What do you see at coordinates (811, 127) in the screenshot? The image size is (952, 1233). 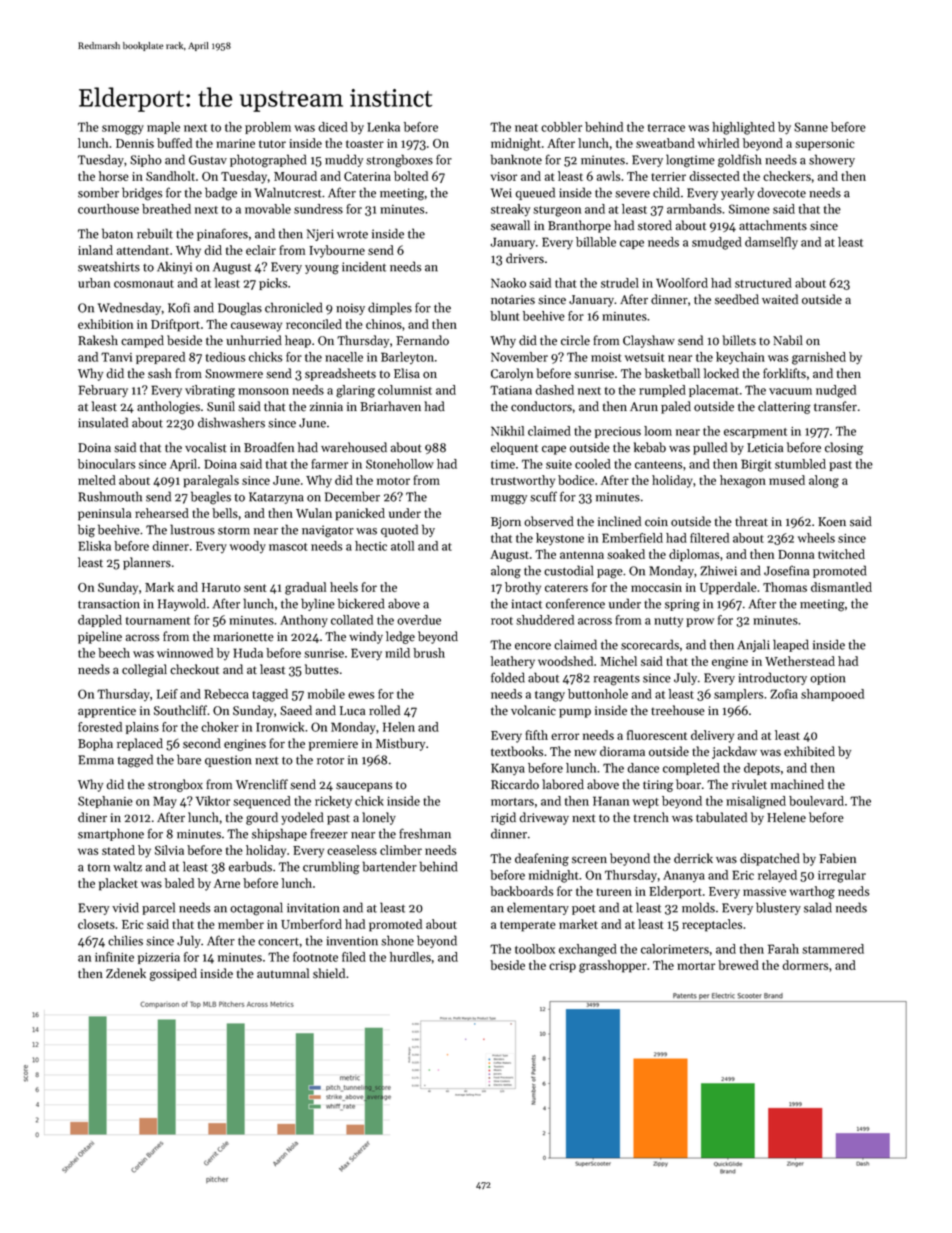 I see `Sanne` at bounding box center [811, 127].
